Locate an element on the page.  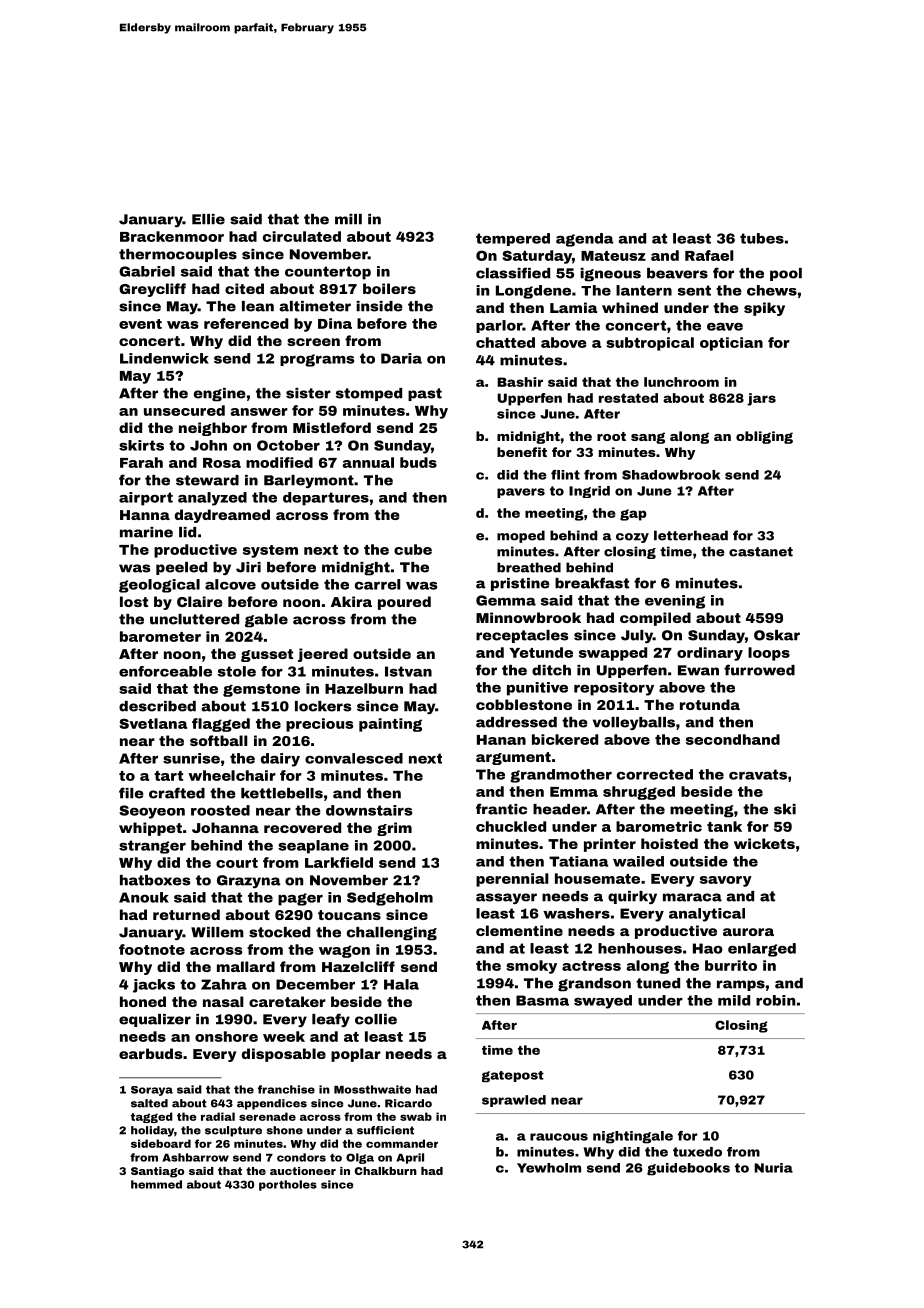
breathed is located at coordinates (529, 567).
